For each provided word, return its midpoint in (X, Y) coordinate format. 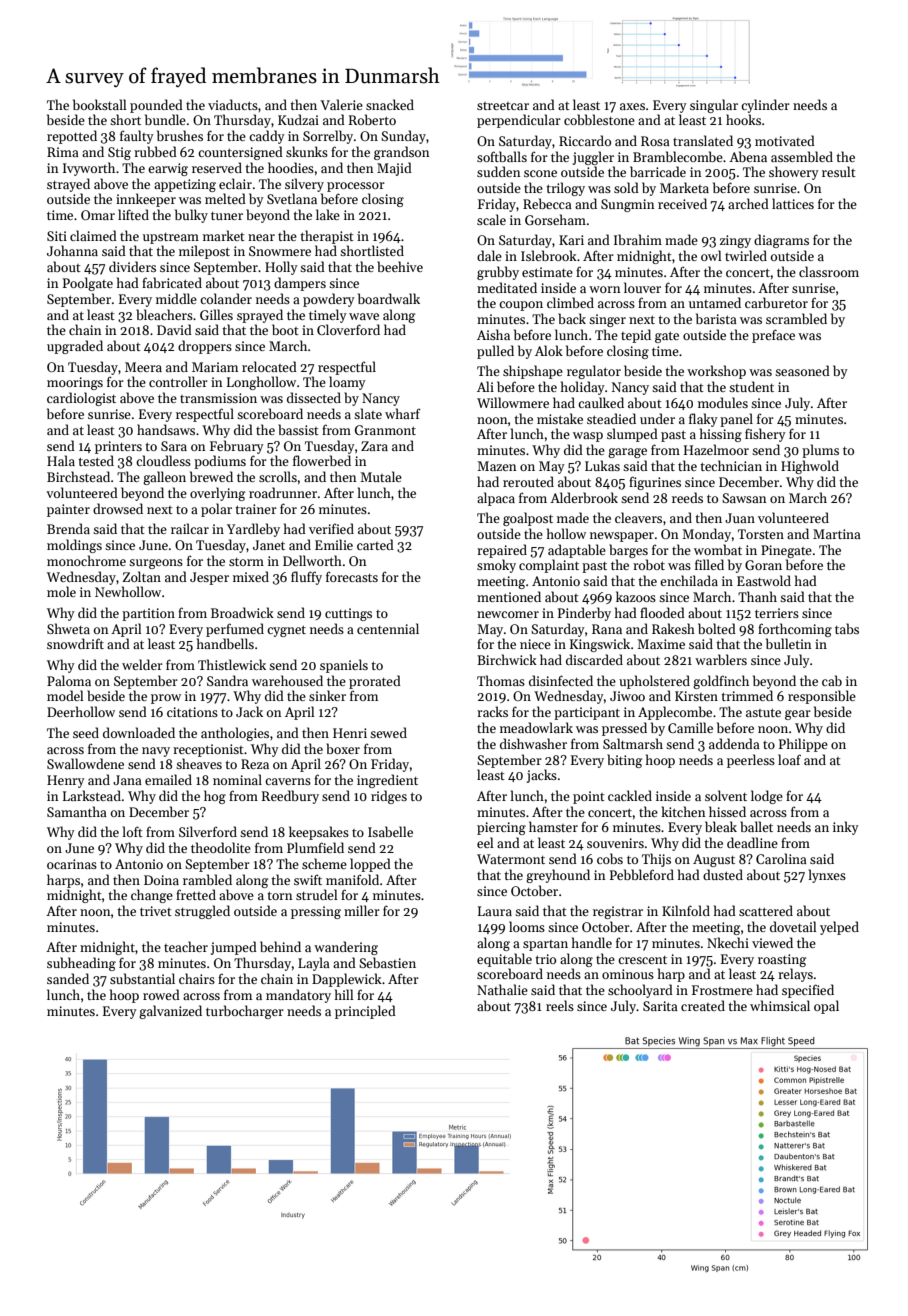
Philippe (803, 745)
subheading (81, 964)
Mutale (381, 476)
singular (714, 106)
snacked (390, 104)
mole (61, 591)
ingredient (387, 781)
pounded (156, 106)
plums (820, 451)
